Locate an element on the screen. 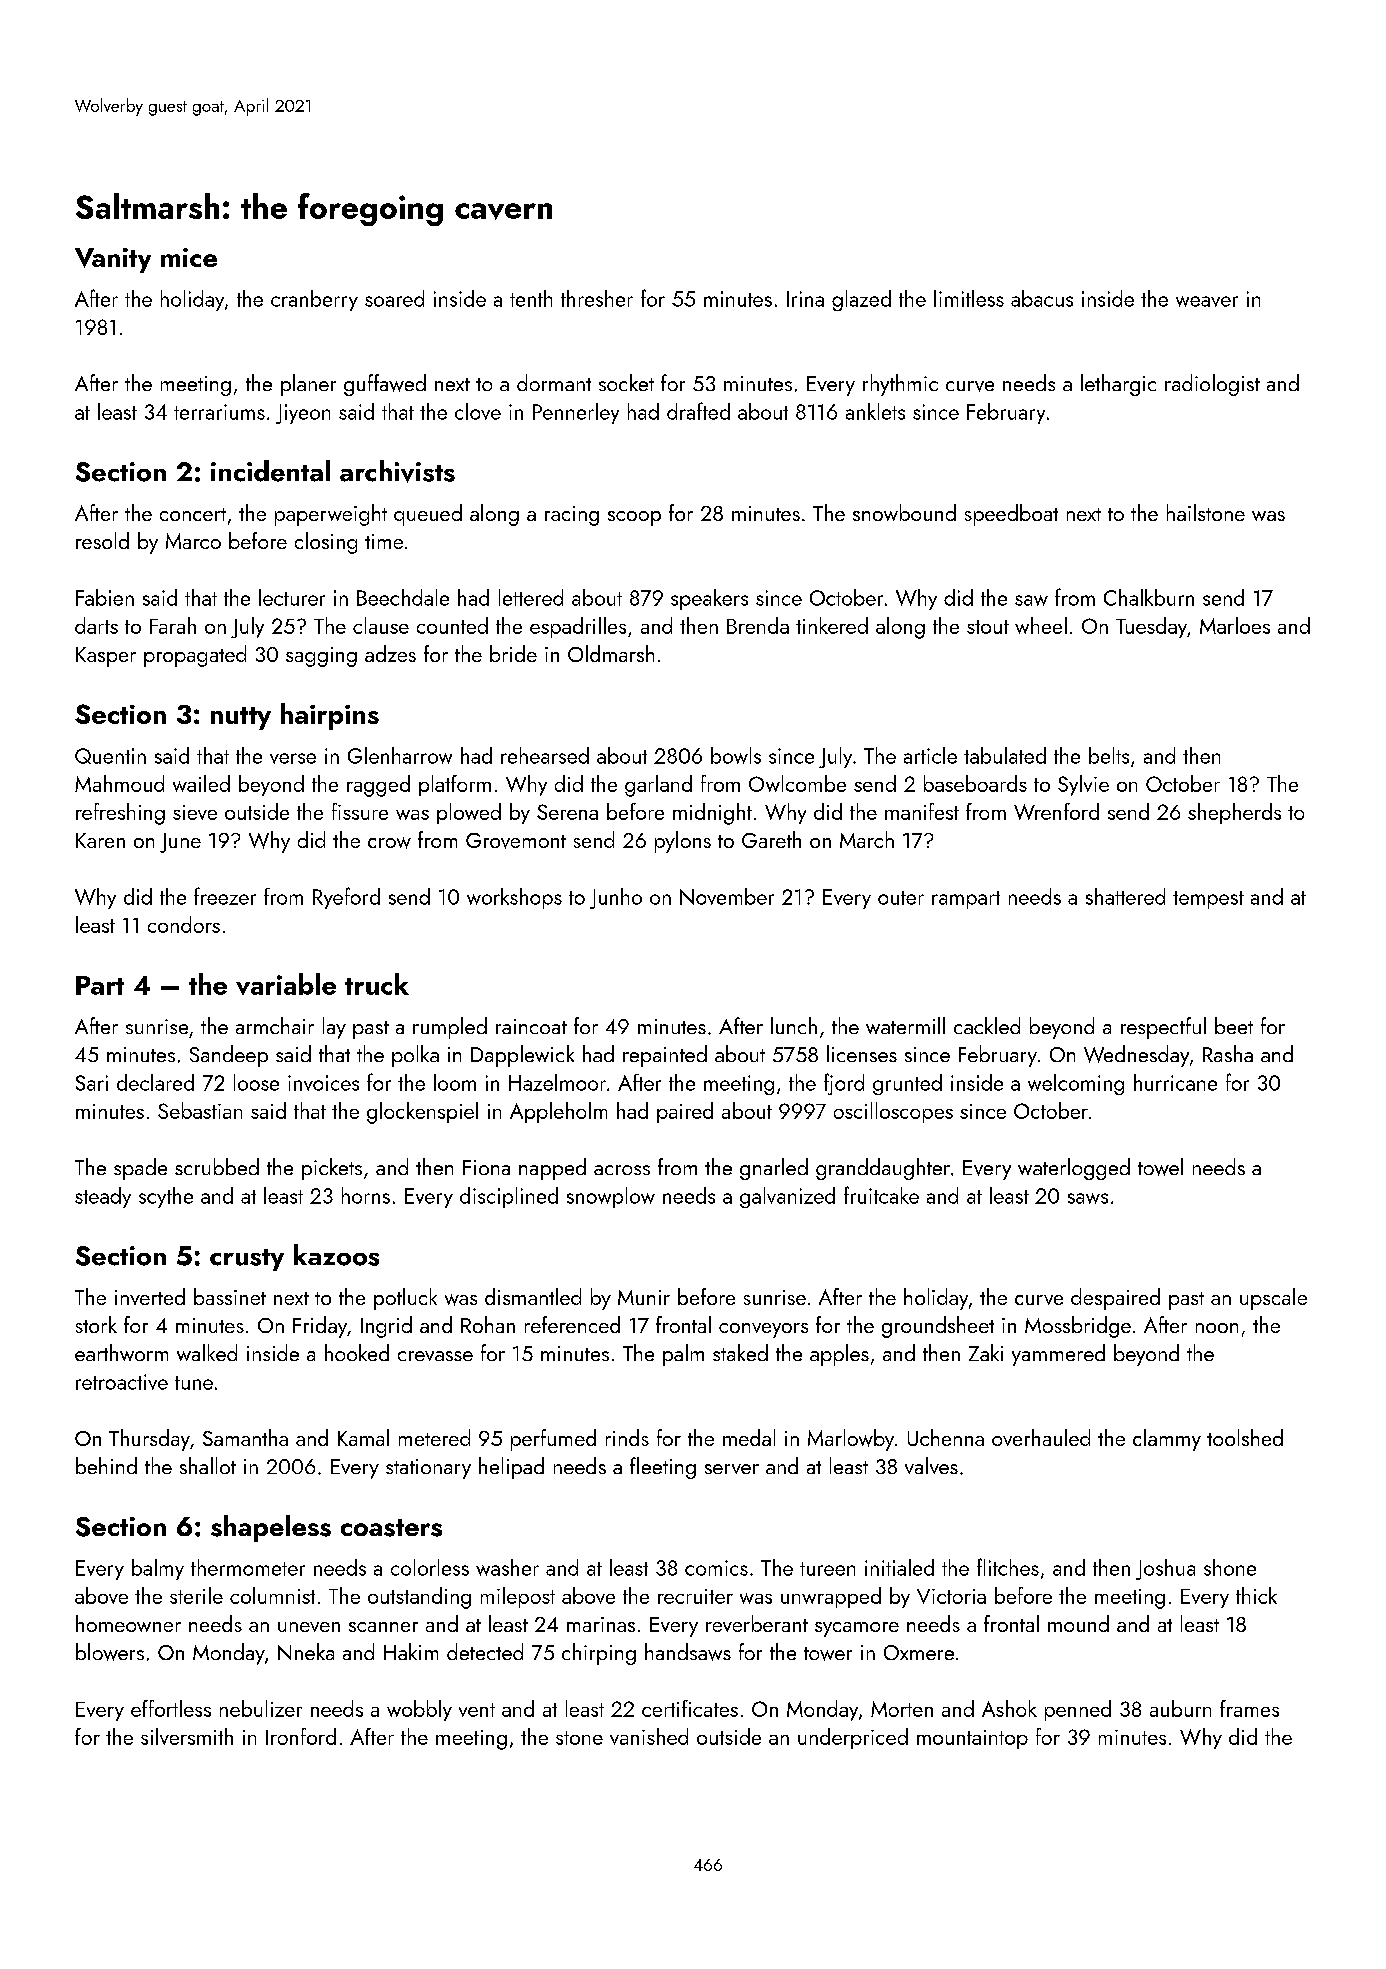 The height and width of the screenshot is (1969, 1386). Junho is located at coordinates (616, 898).
